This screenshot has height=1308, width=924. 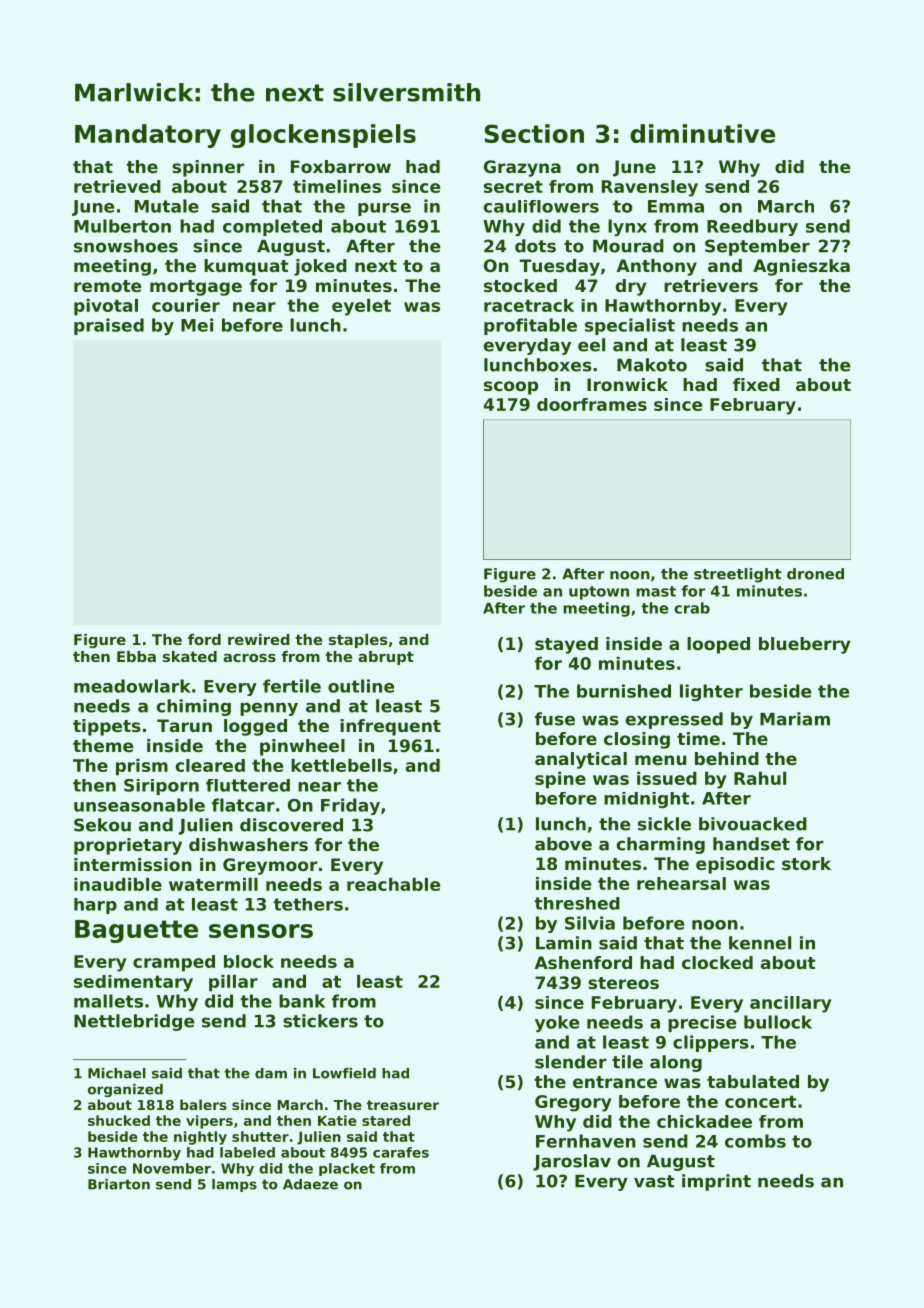 I want to click on Section, so click(x=534, y=133).
